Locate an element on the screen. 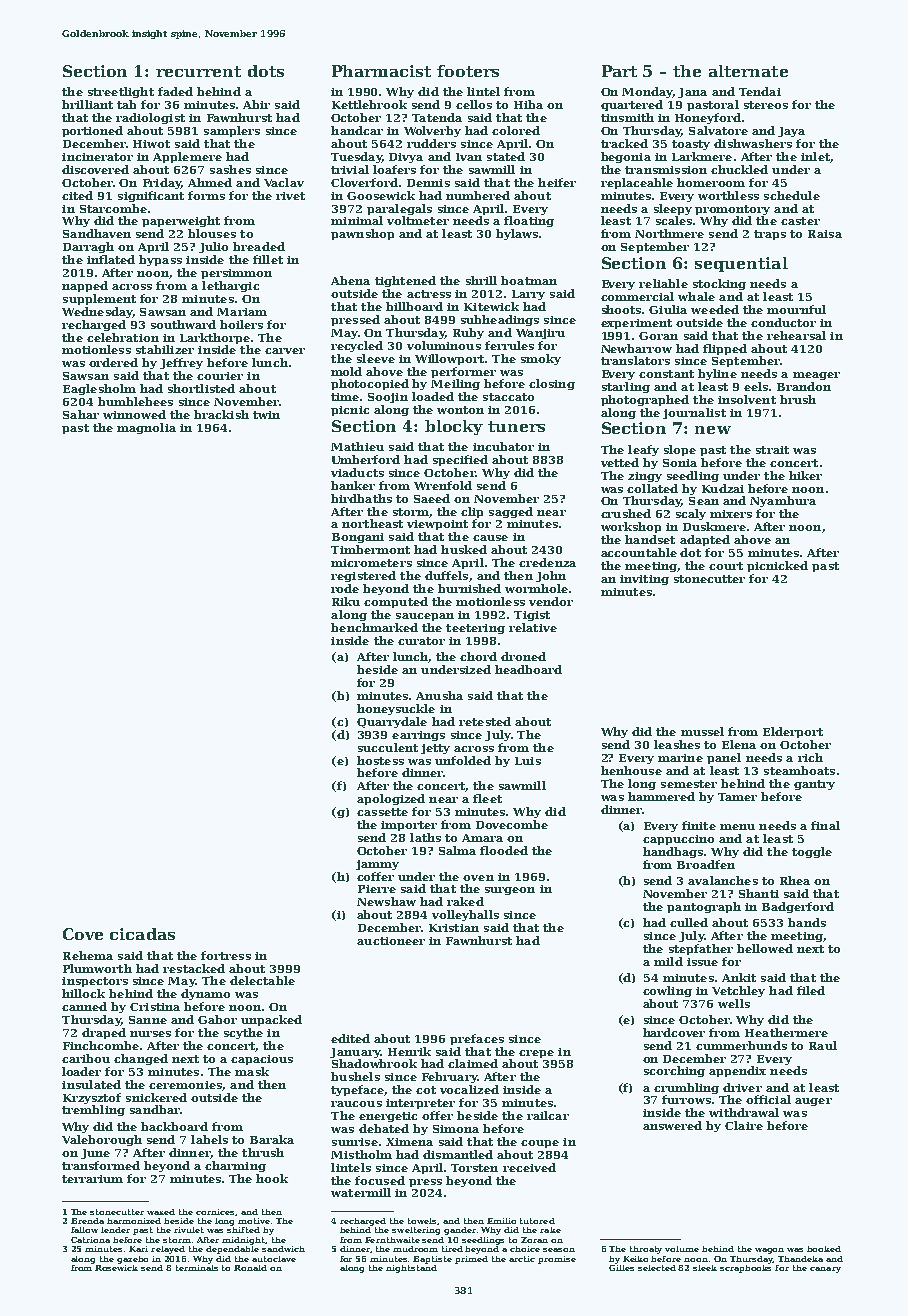  nightstand is located at coordinates (411, 1269).
